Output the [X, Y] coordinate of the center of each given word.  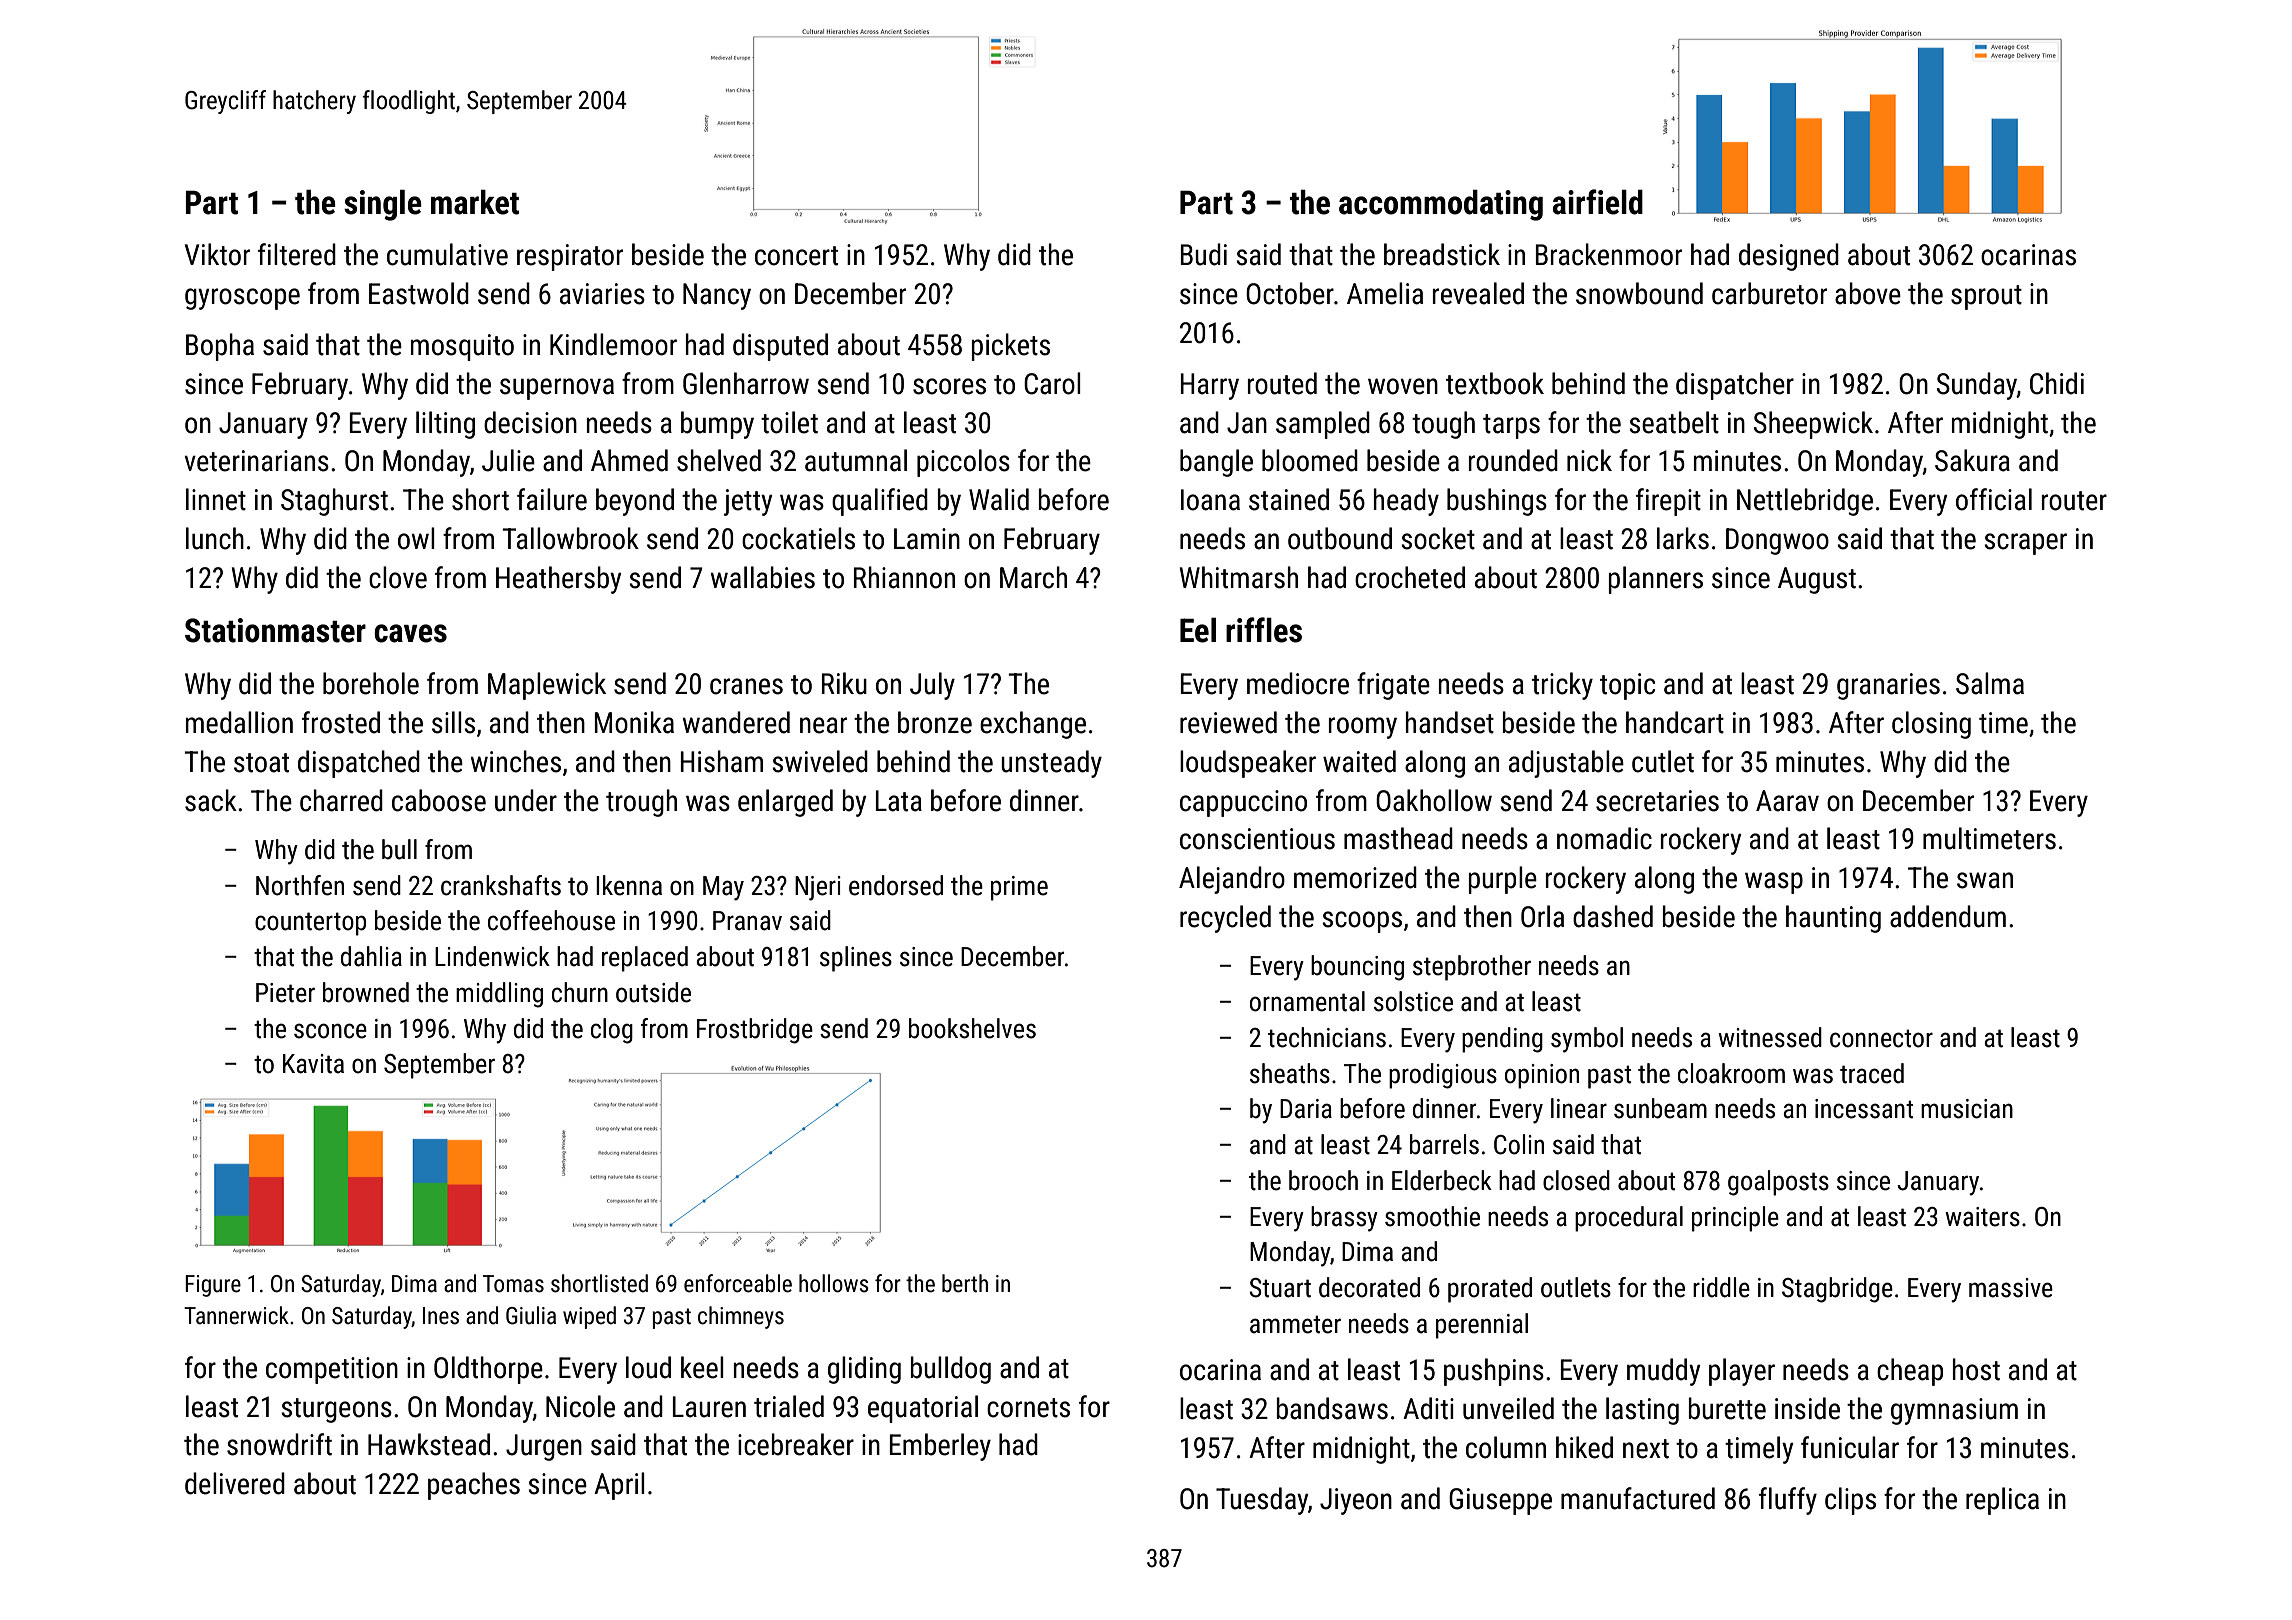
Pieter [285, 993]
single [383, 205]
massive [2011, 1288]
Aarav [1787, 801]
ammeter [1295, 1324]
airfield [1598, 202]
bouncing [1357, 968]
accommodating [1441, 205]
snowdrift [279, 1444]
